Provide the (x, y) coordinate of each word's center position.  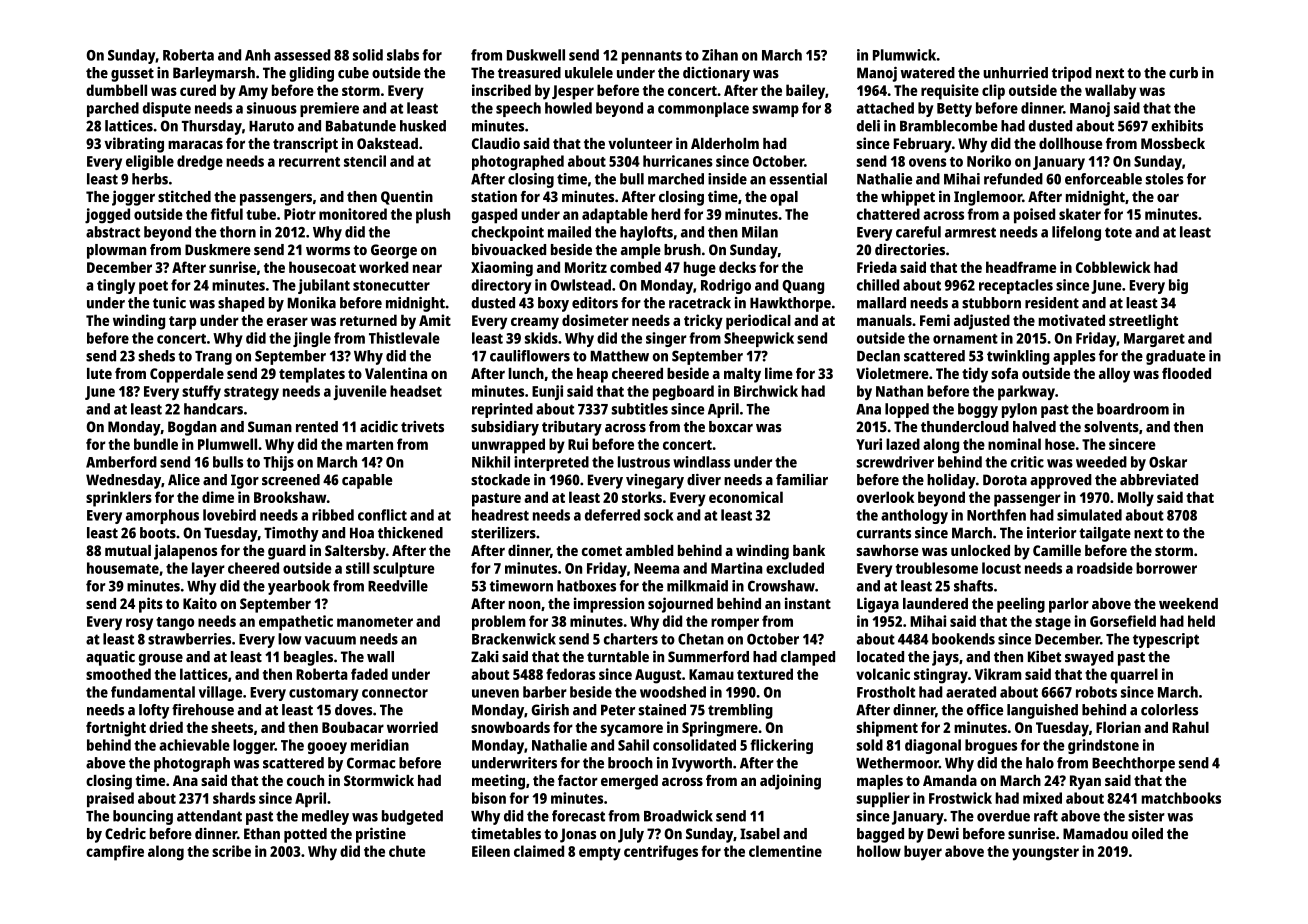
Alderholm (725, 143)
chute (407, 851)
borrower (1166, 568)
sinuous (272, 108)
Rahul (1190, 727)
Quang (803, 287)
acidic (379, 426)
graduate (1175, 357)
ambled (649, 550)
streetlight (1143, 322)
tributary (572, 428)
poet (153, 287)
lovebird (229, 515)
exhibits (1177, 126)
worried (412, 727)
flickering (781, 746)
